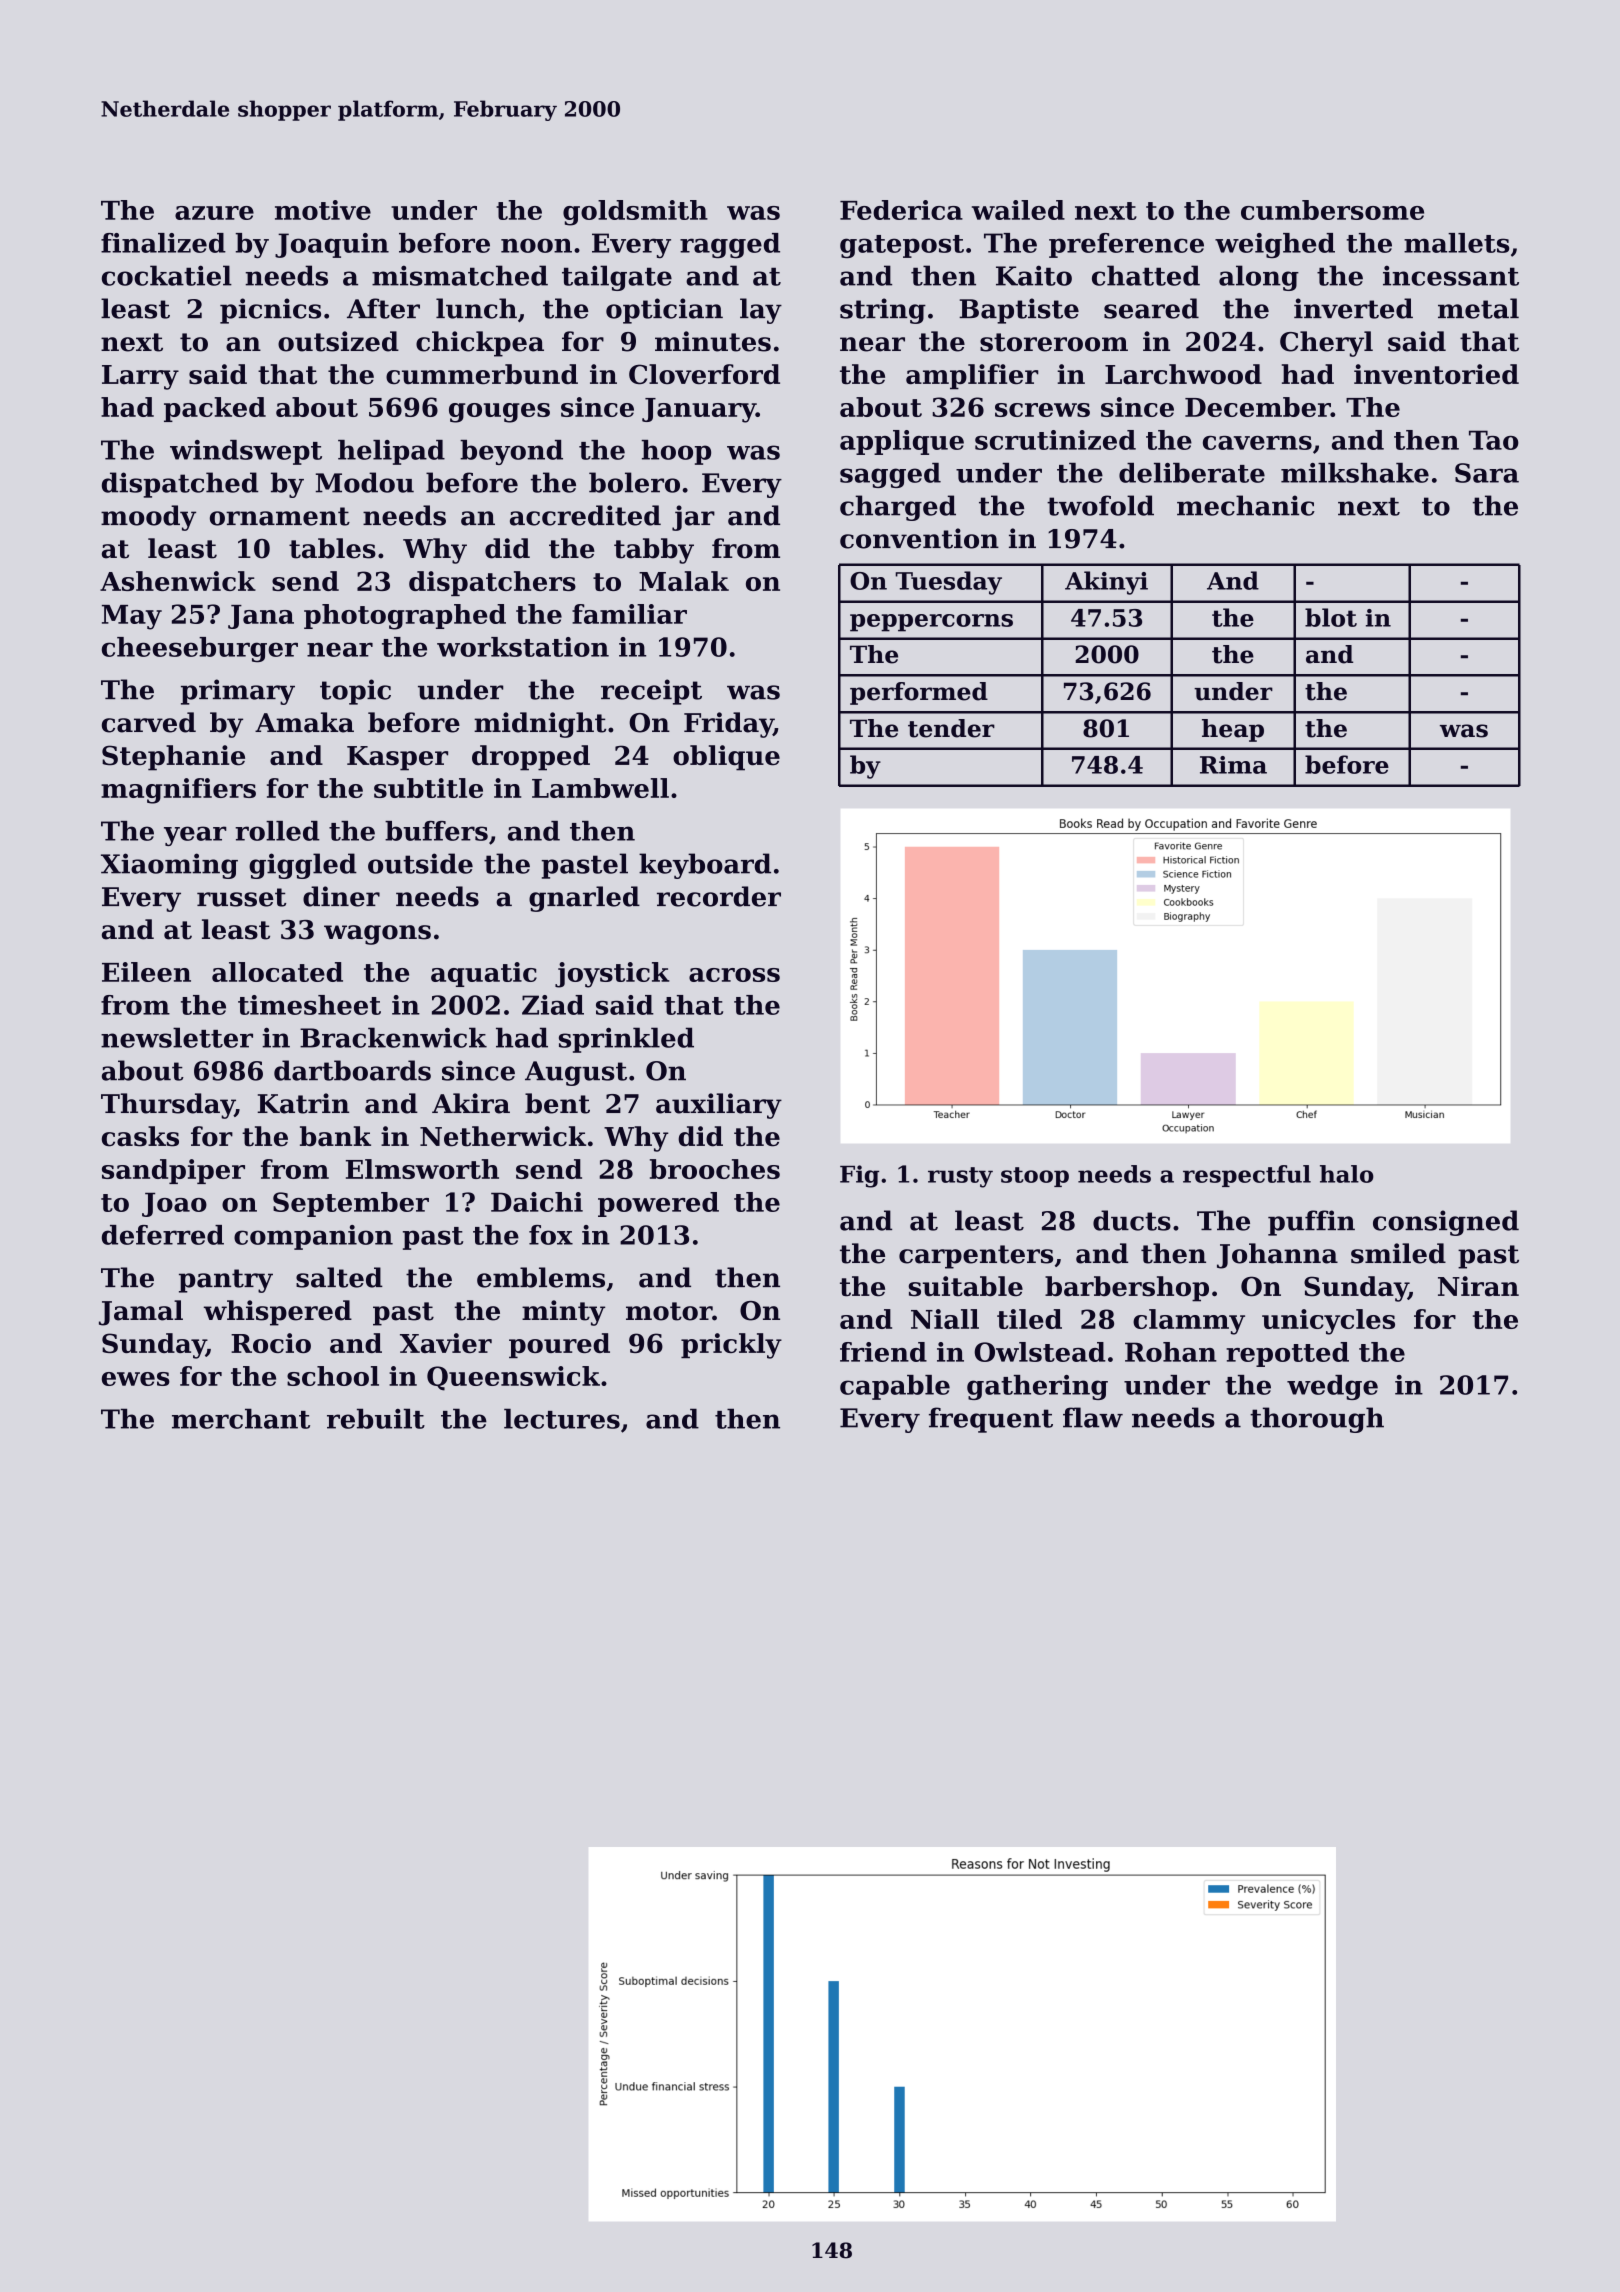 This screenshot has height=2292, width=1620. I want to click on Federica, so click(901, 210).
